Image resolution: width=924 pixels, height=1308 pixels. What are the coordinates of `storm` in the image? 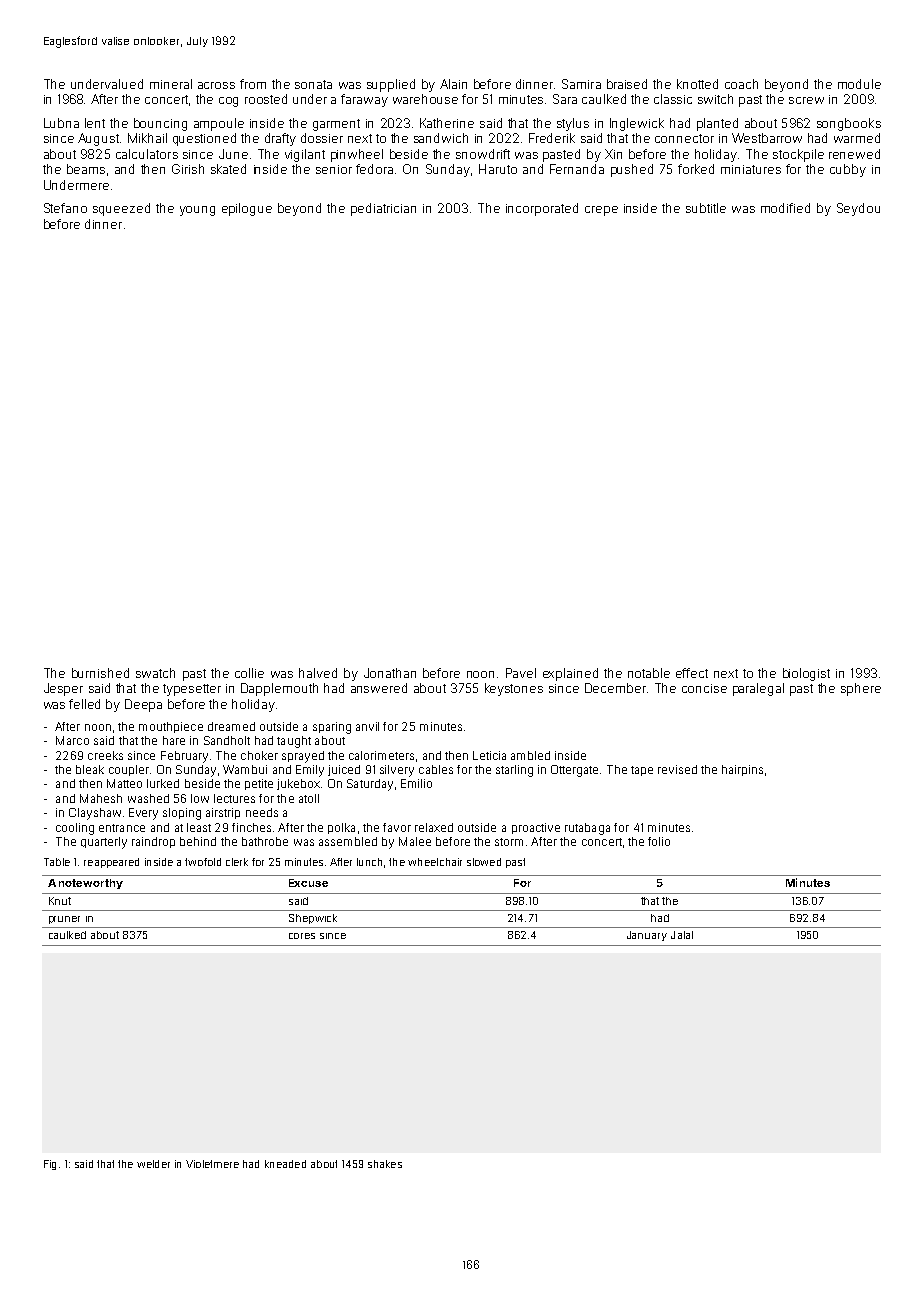 It's located at (509, 842).
